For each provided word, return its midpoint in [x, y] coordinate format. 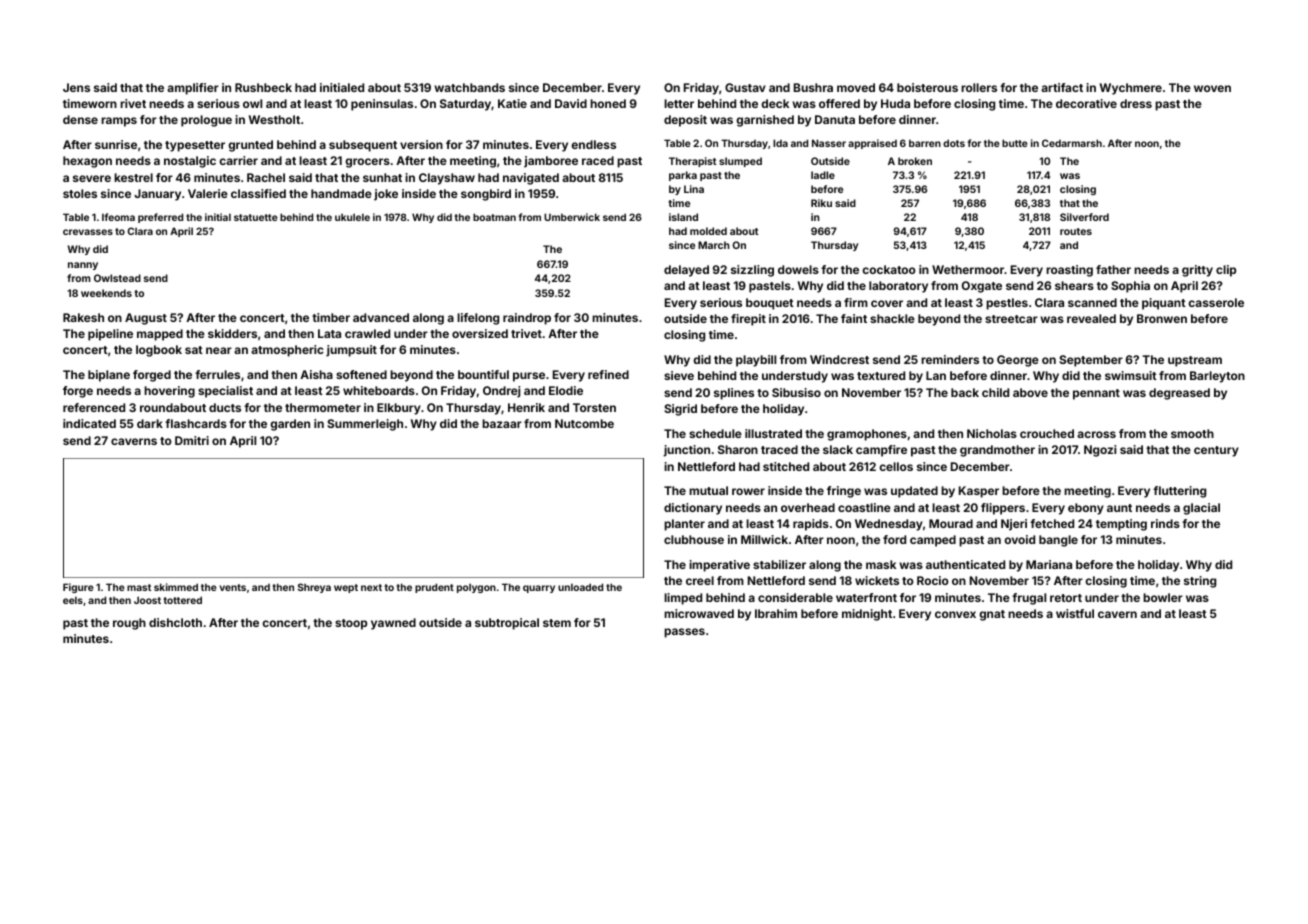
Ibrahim [776, 613]
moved [856, 87]
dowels [798, 269]
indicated [89, 423]
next [371, 587]
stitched [786, 466]
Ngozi [1100, 451]
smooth [1192, 433]
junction [686, 451]
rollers [979, 87]
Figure [78, 588]
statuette [256, 217]
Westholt [274, 119]
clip [1226, 271]
